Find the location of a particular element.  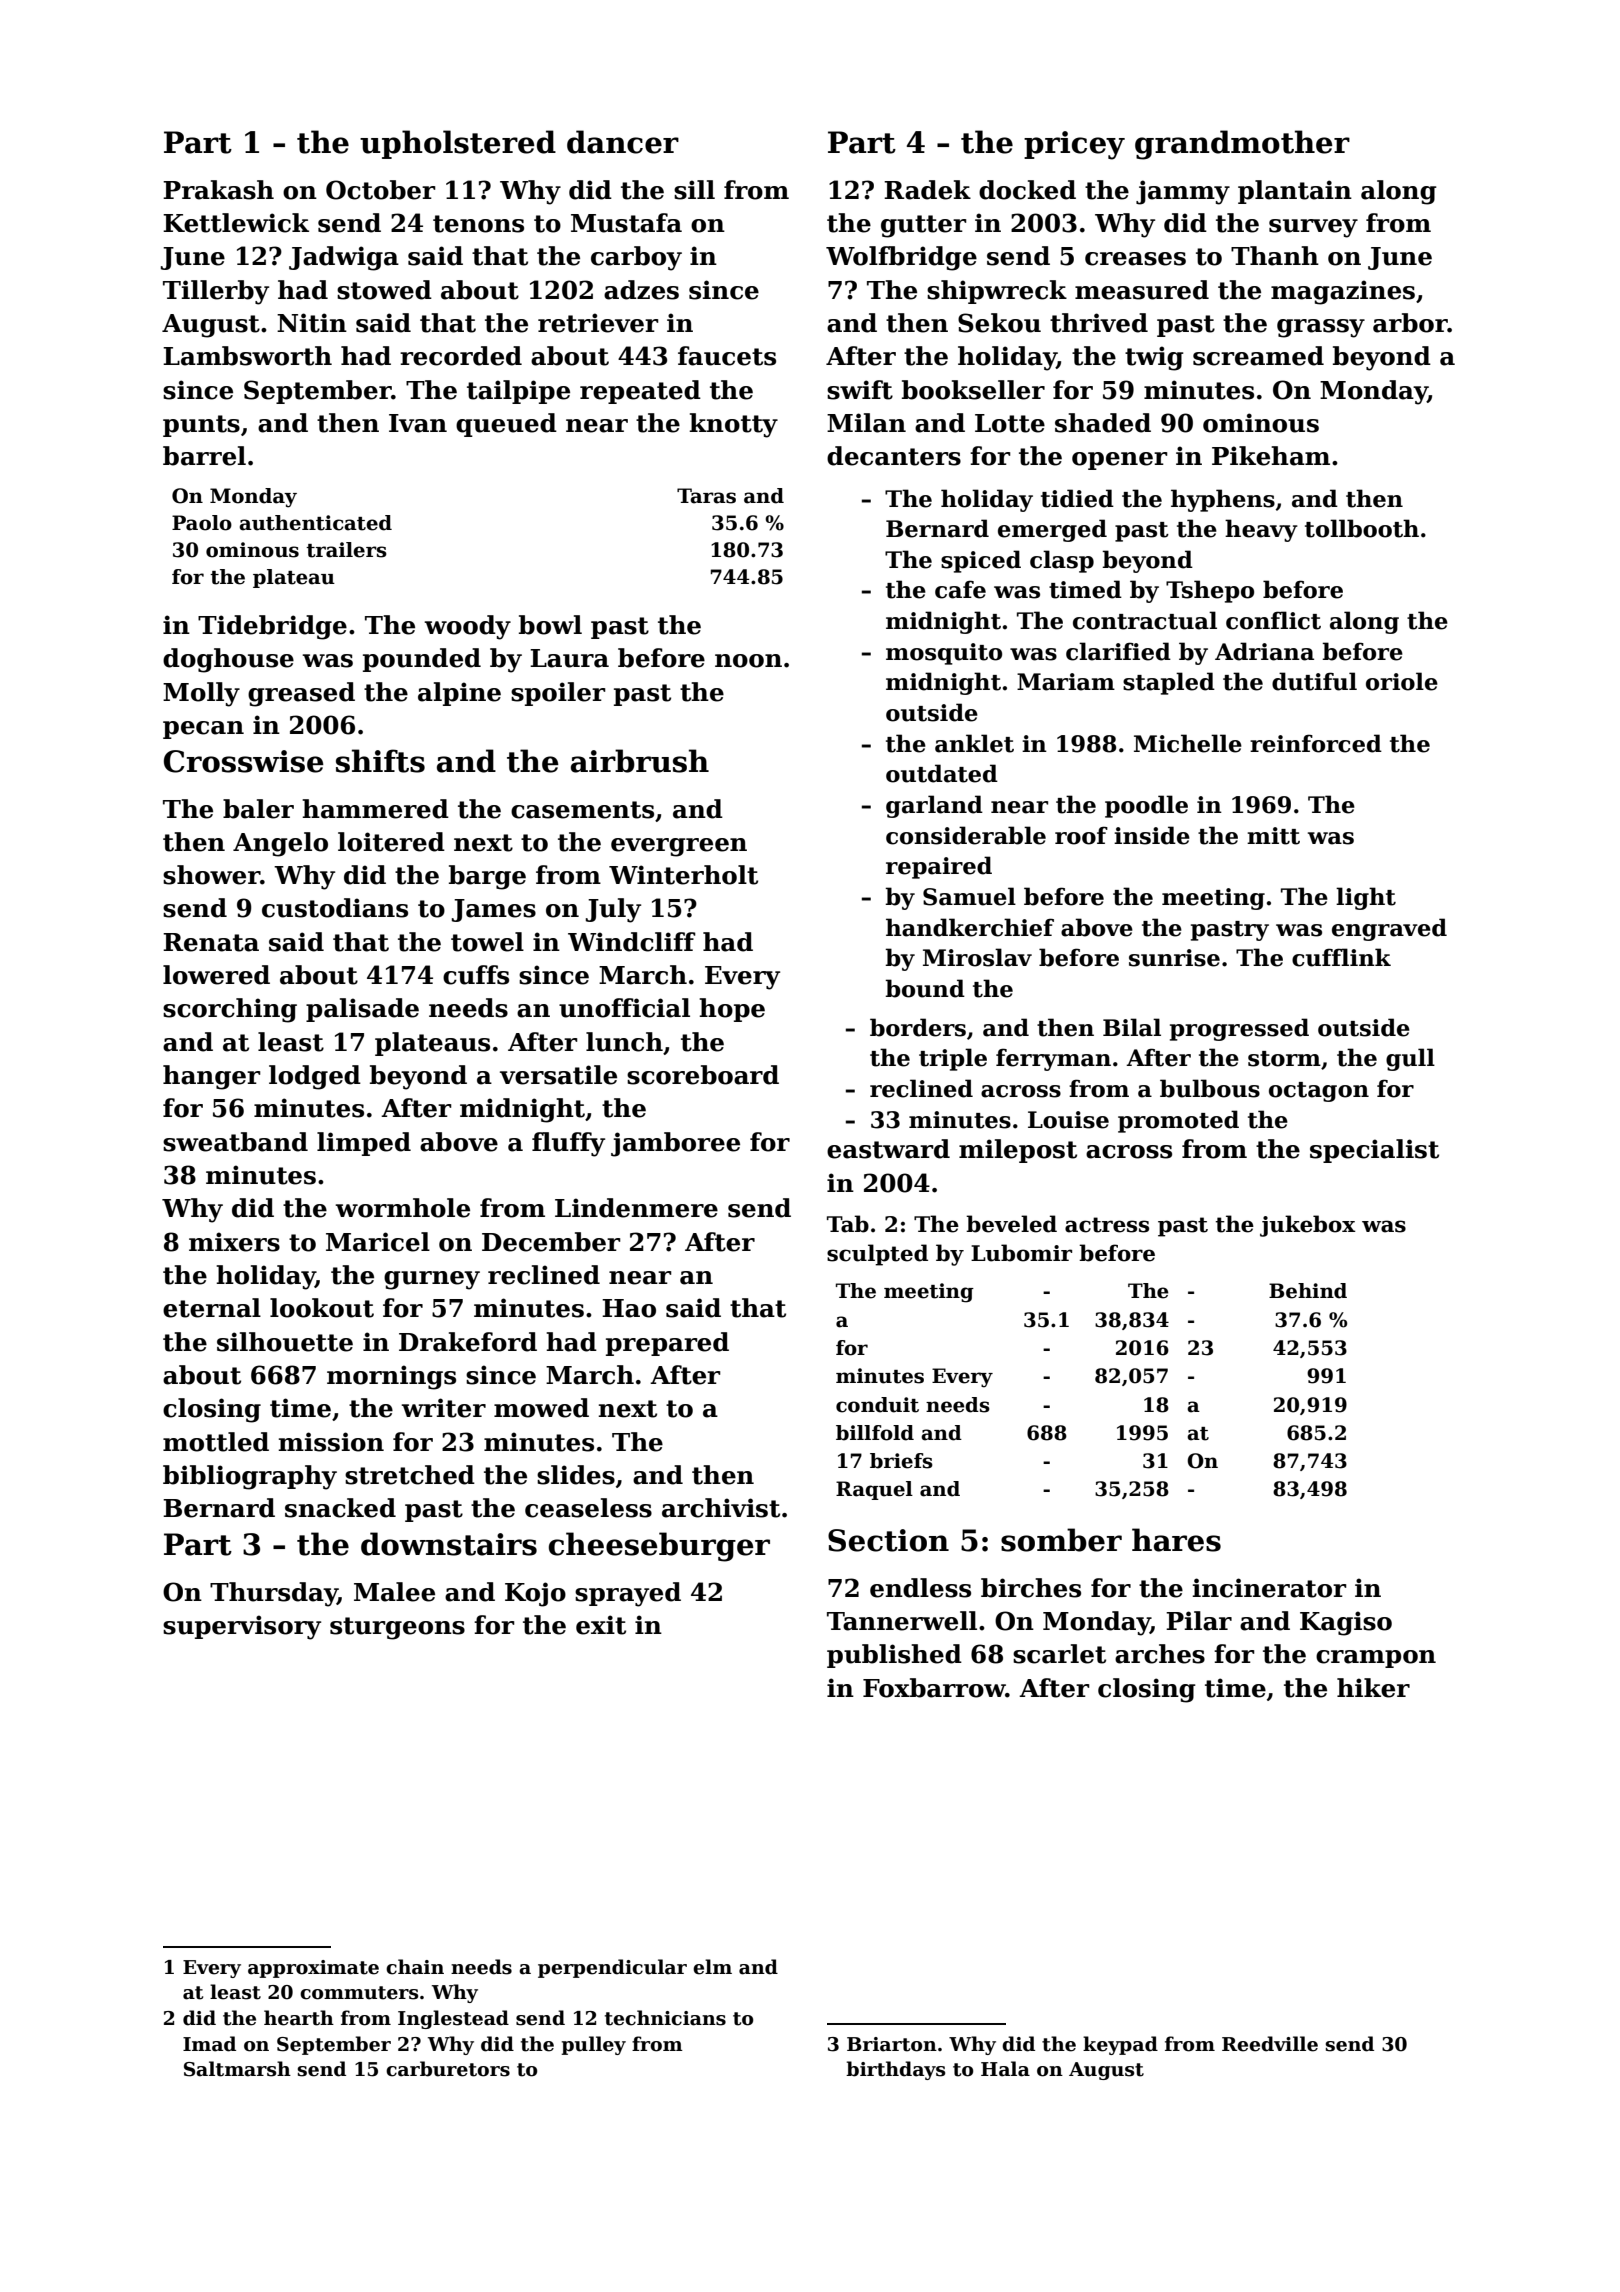

Hao is located at coordinates (629, 1308).
